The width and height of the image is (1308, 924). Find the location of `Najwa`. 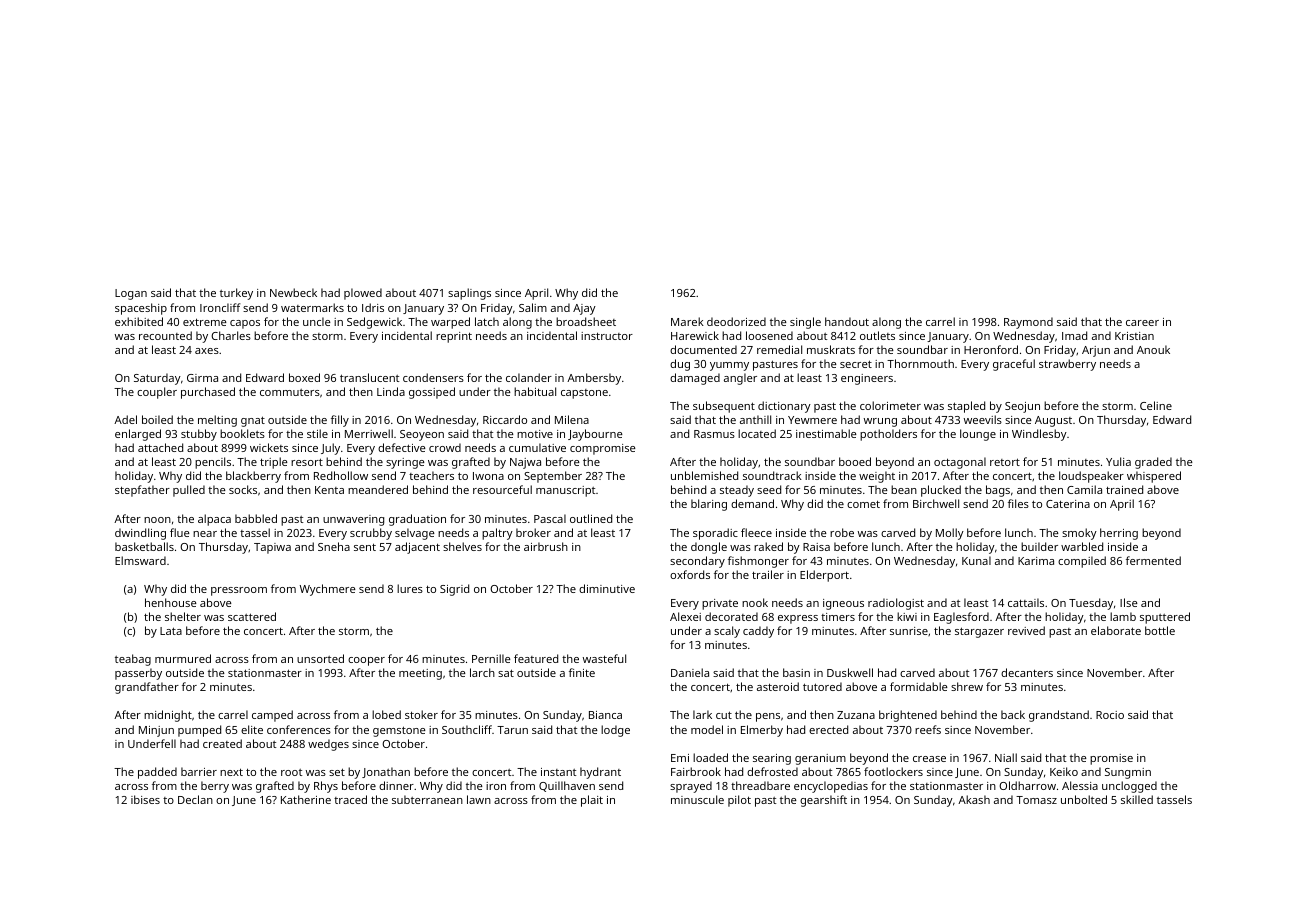

Najwa is located at coordinates (525, 463).
